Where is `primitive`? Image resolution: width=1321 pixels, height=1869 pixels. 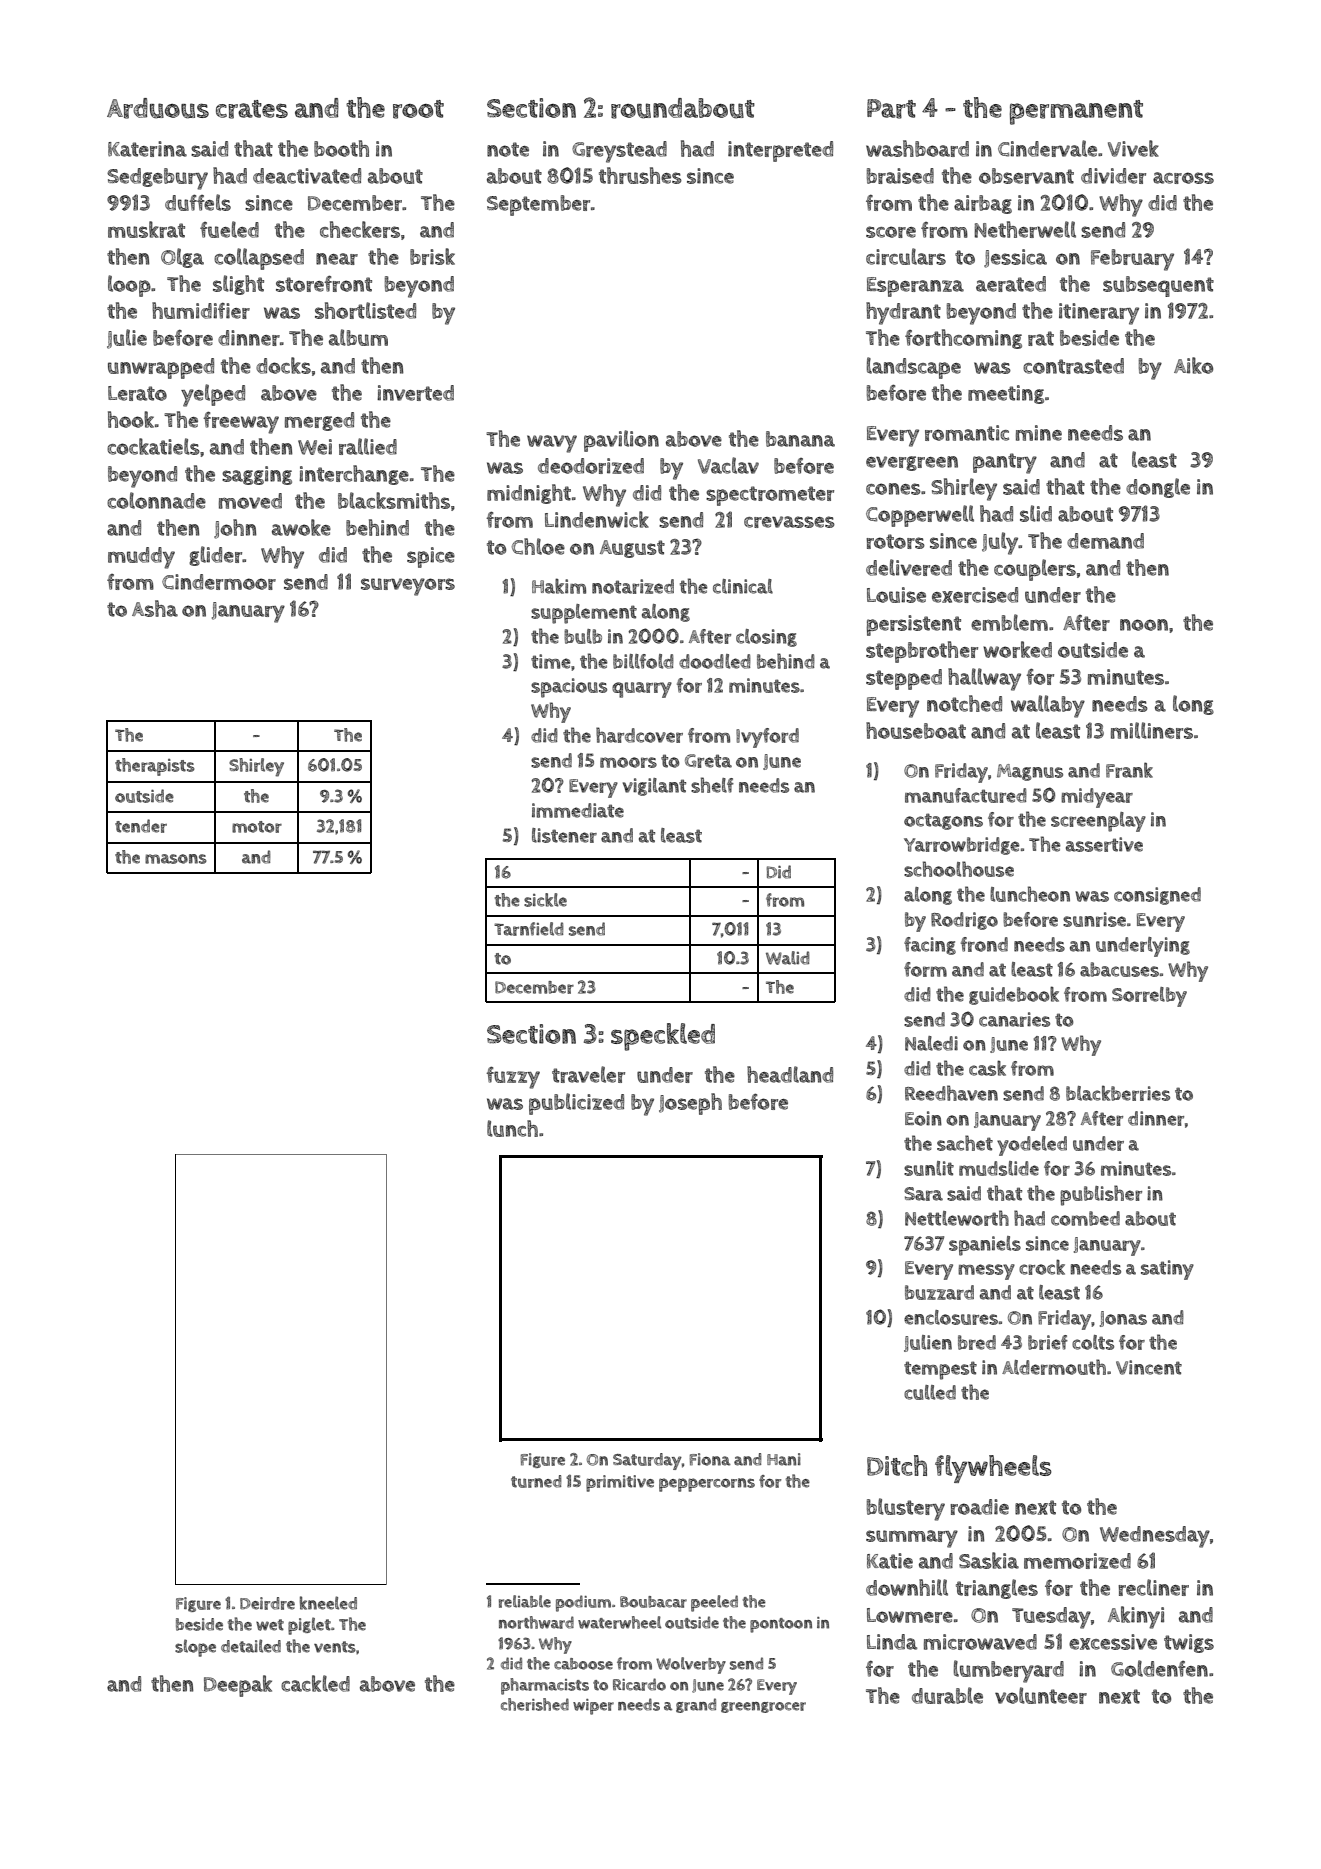
primitive is located at coordinates (620, 1483).
